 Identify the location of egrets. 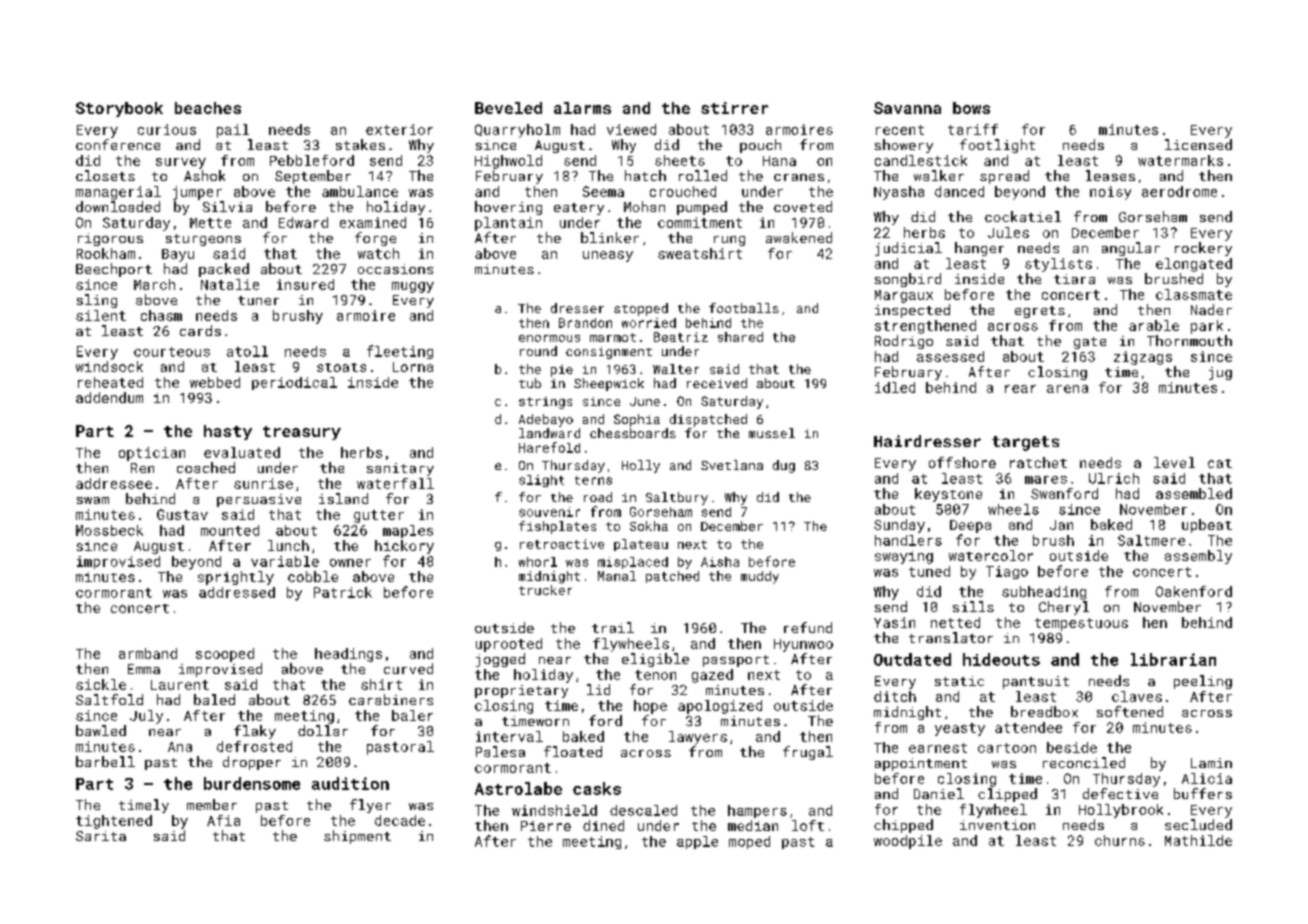
(1040, 312).
